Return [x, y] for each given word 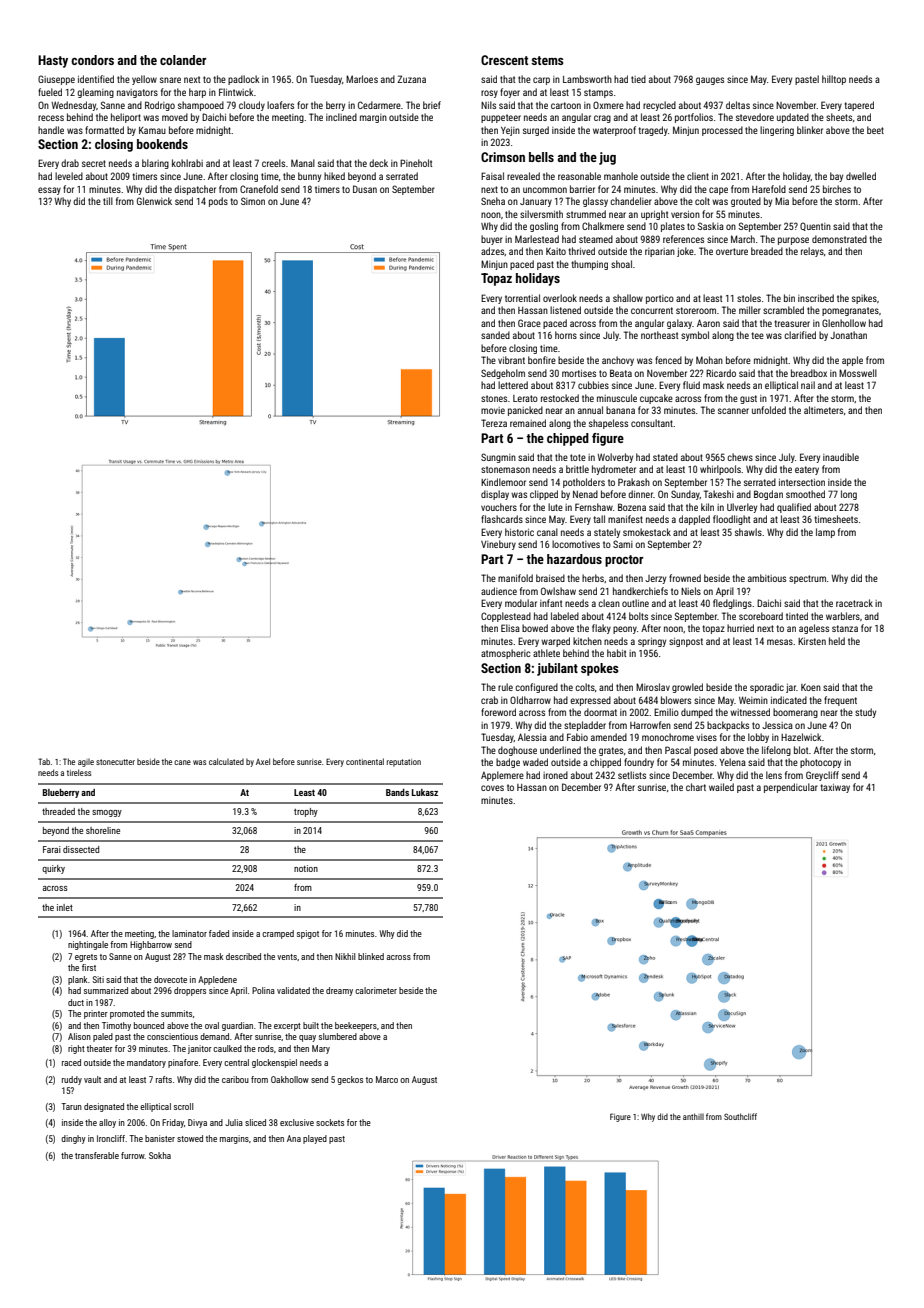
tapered [859, 106]
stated [665, 457]
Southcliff [740, 1116]
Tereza [494, 423]
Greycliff [822, 776]
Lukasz [425, 792]
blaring [155, 164]
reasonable [579, 176]
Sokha [160, 1155]
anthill [693, 1116]
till [108, 201]
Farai [52, 849]
